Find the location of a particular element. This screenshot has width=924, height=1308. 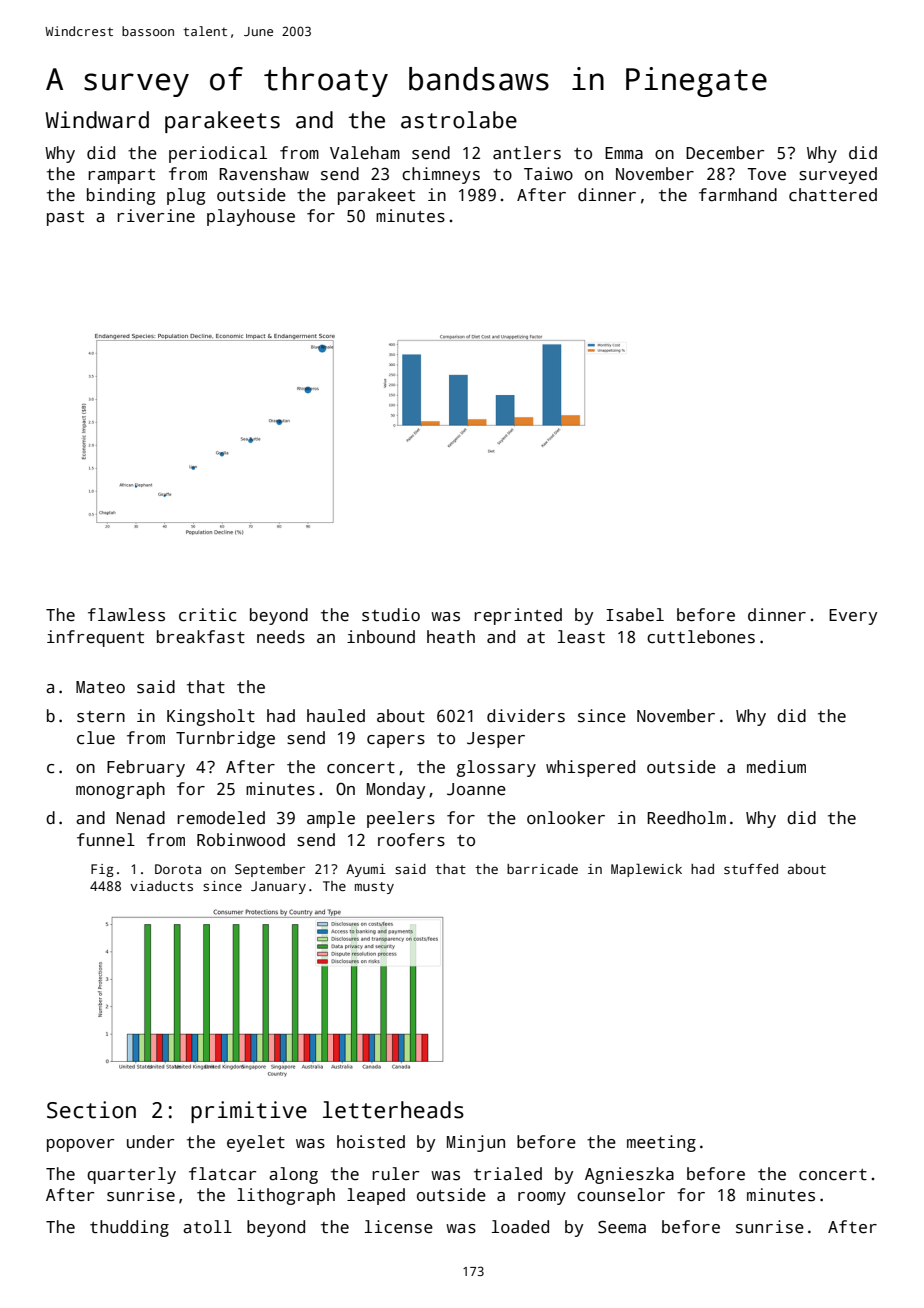

past is located at coordinates (65, 218).
